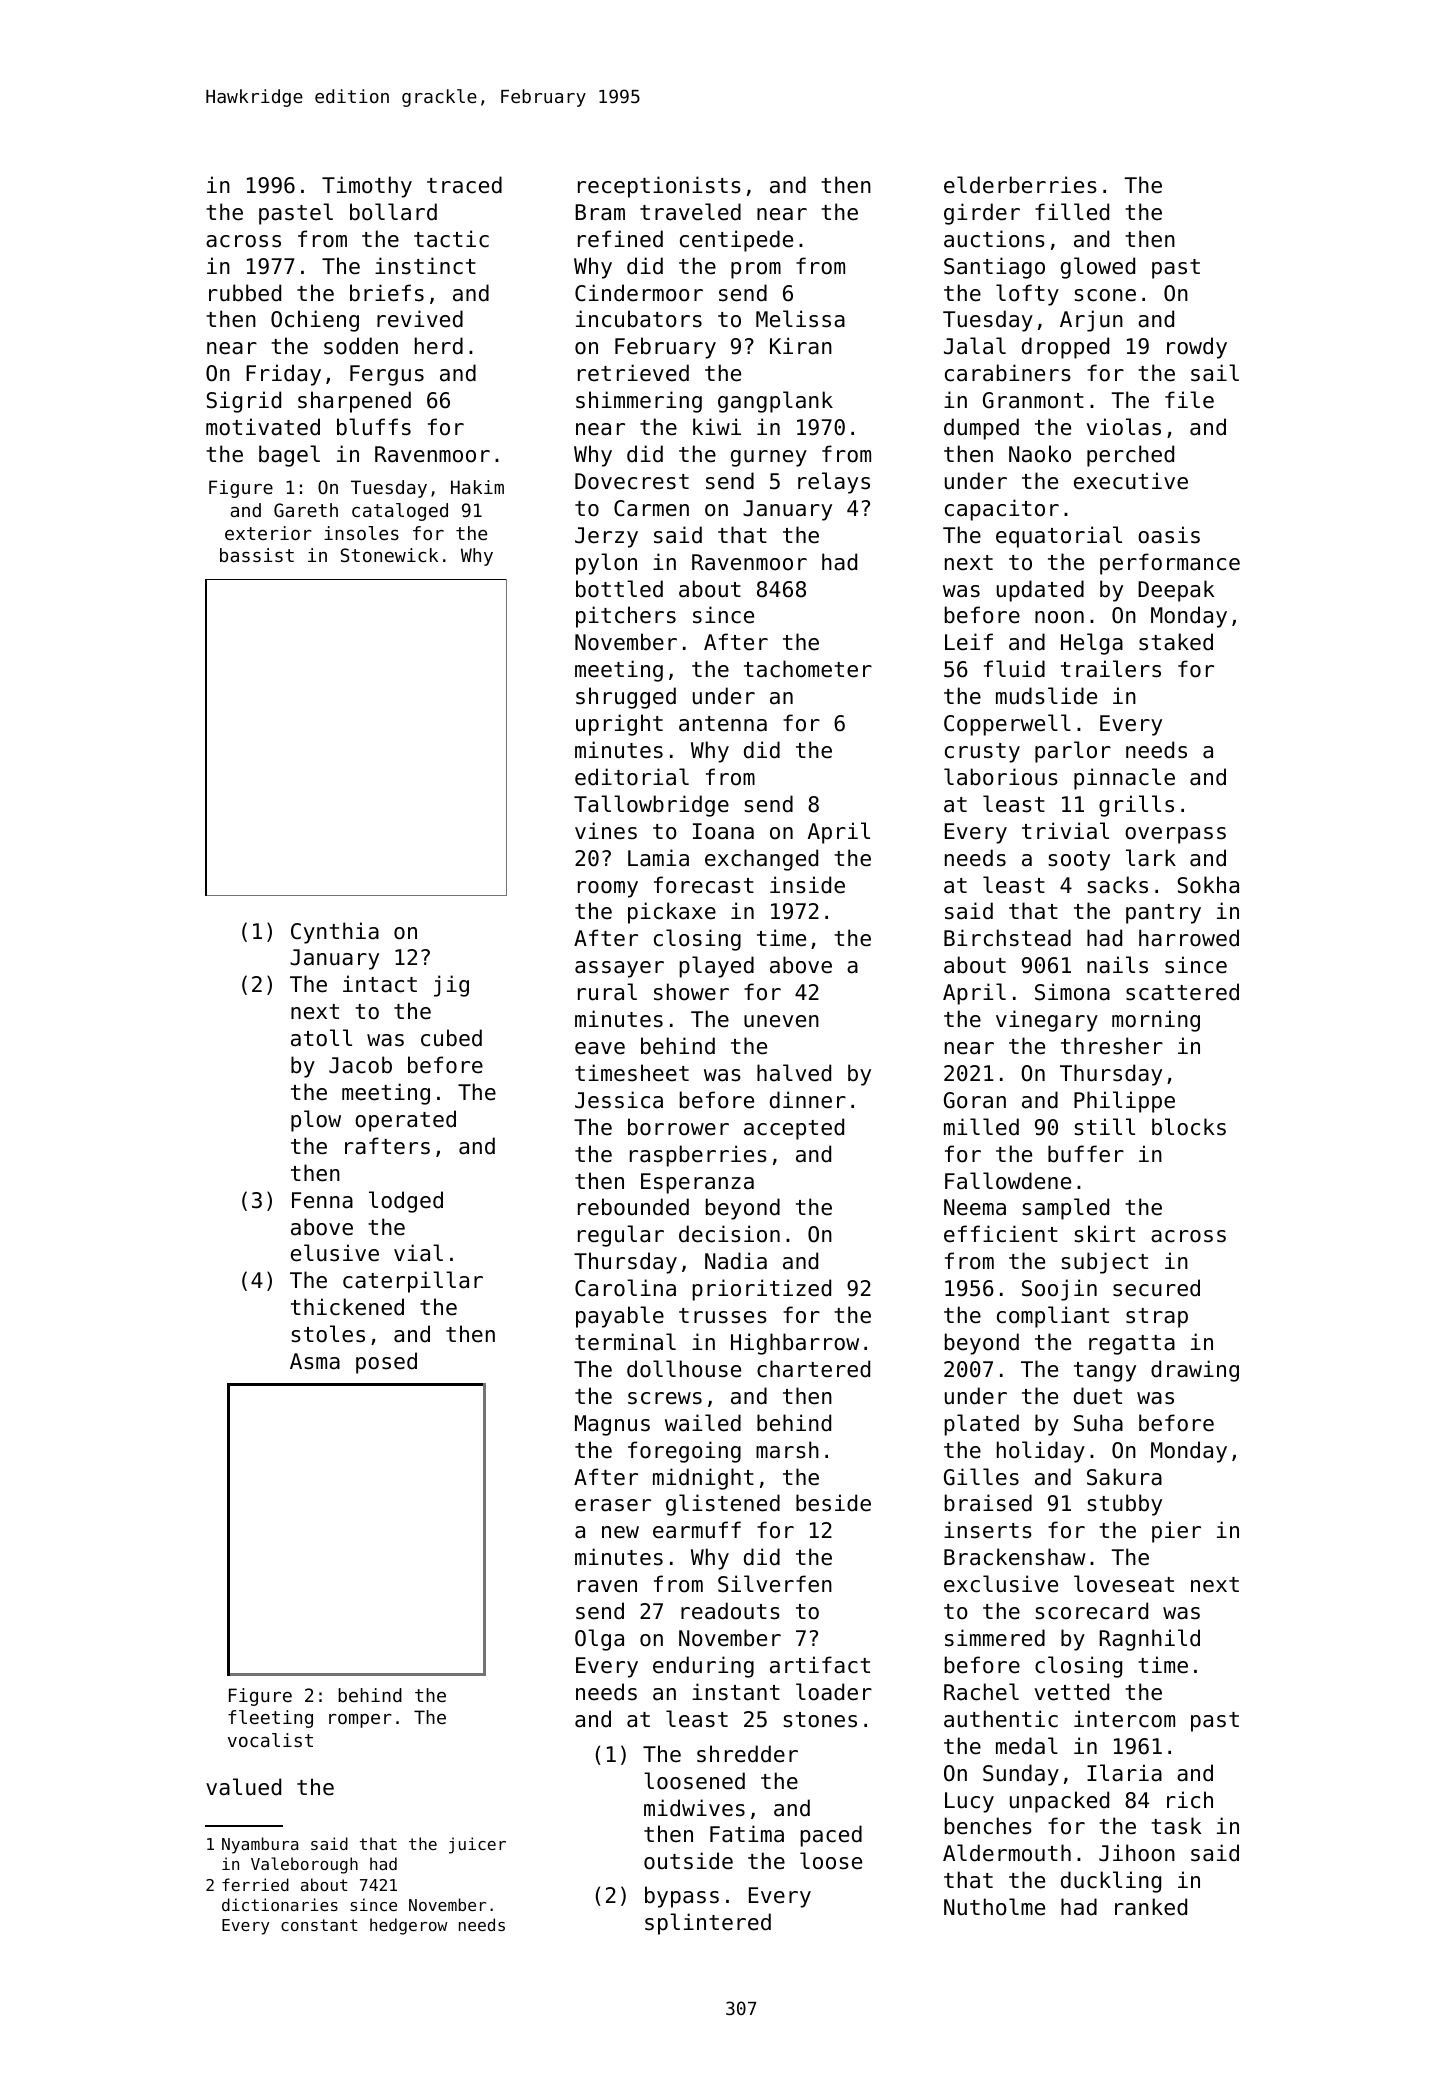  Describe the element at coordinates (408, 1926) in the page. I see `hedgerow` at that location.
